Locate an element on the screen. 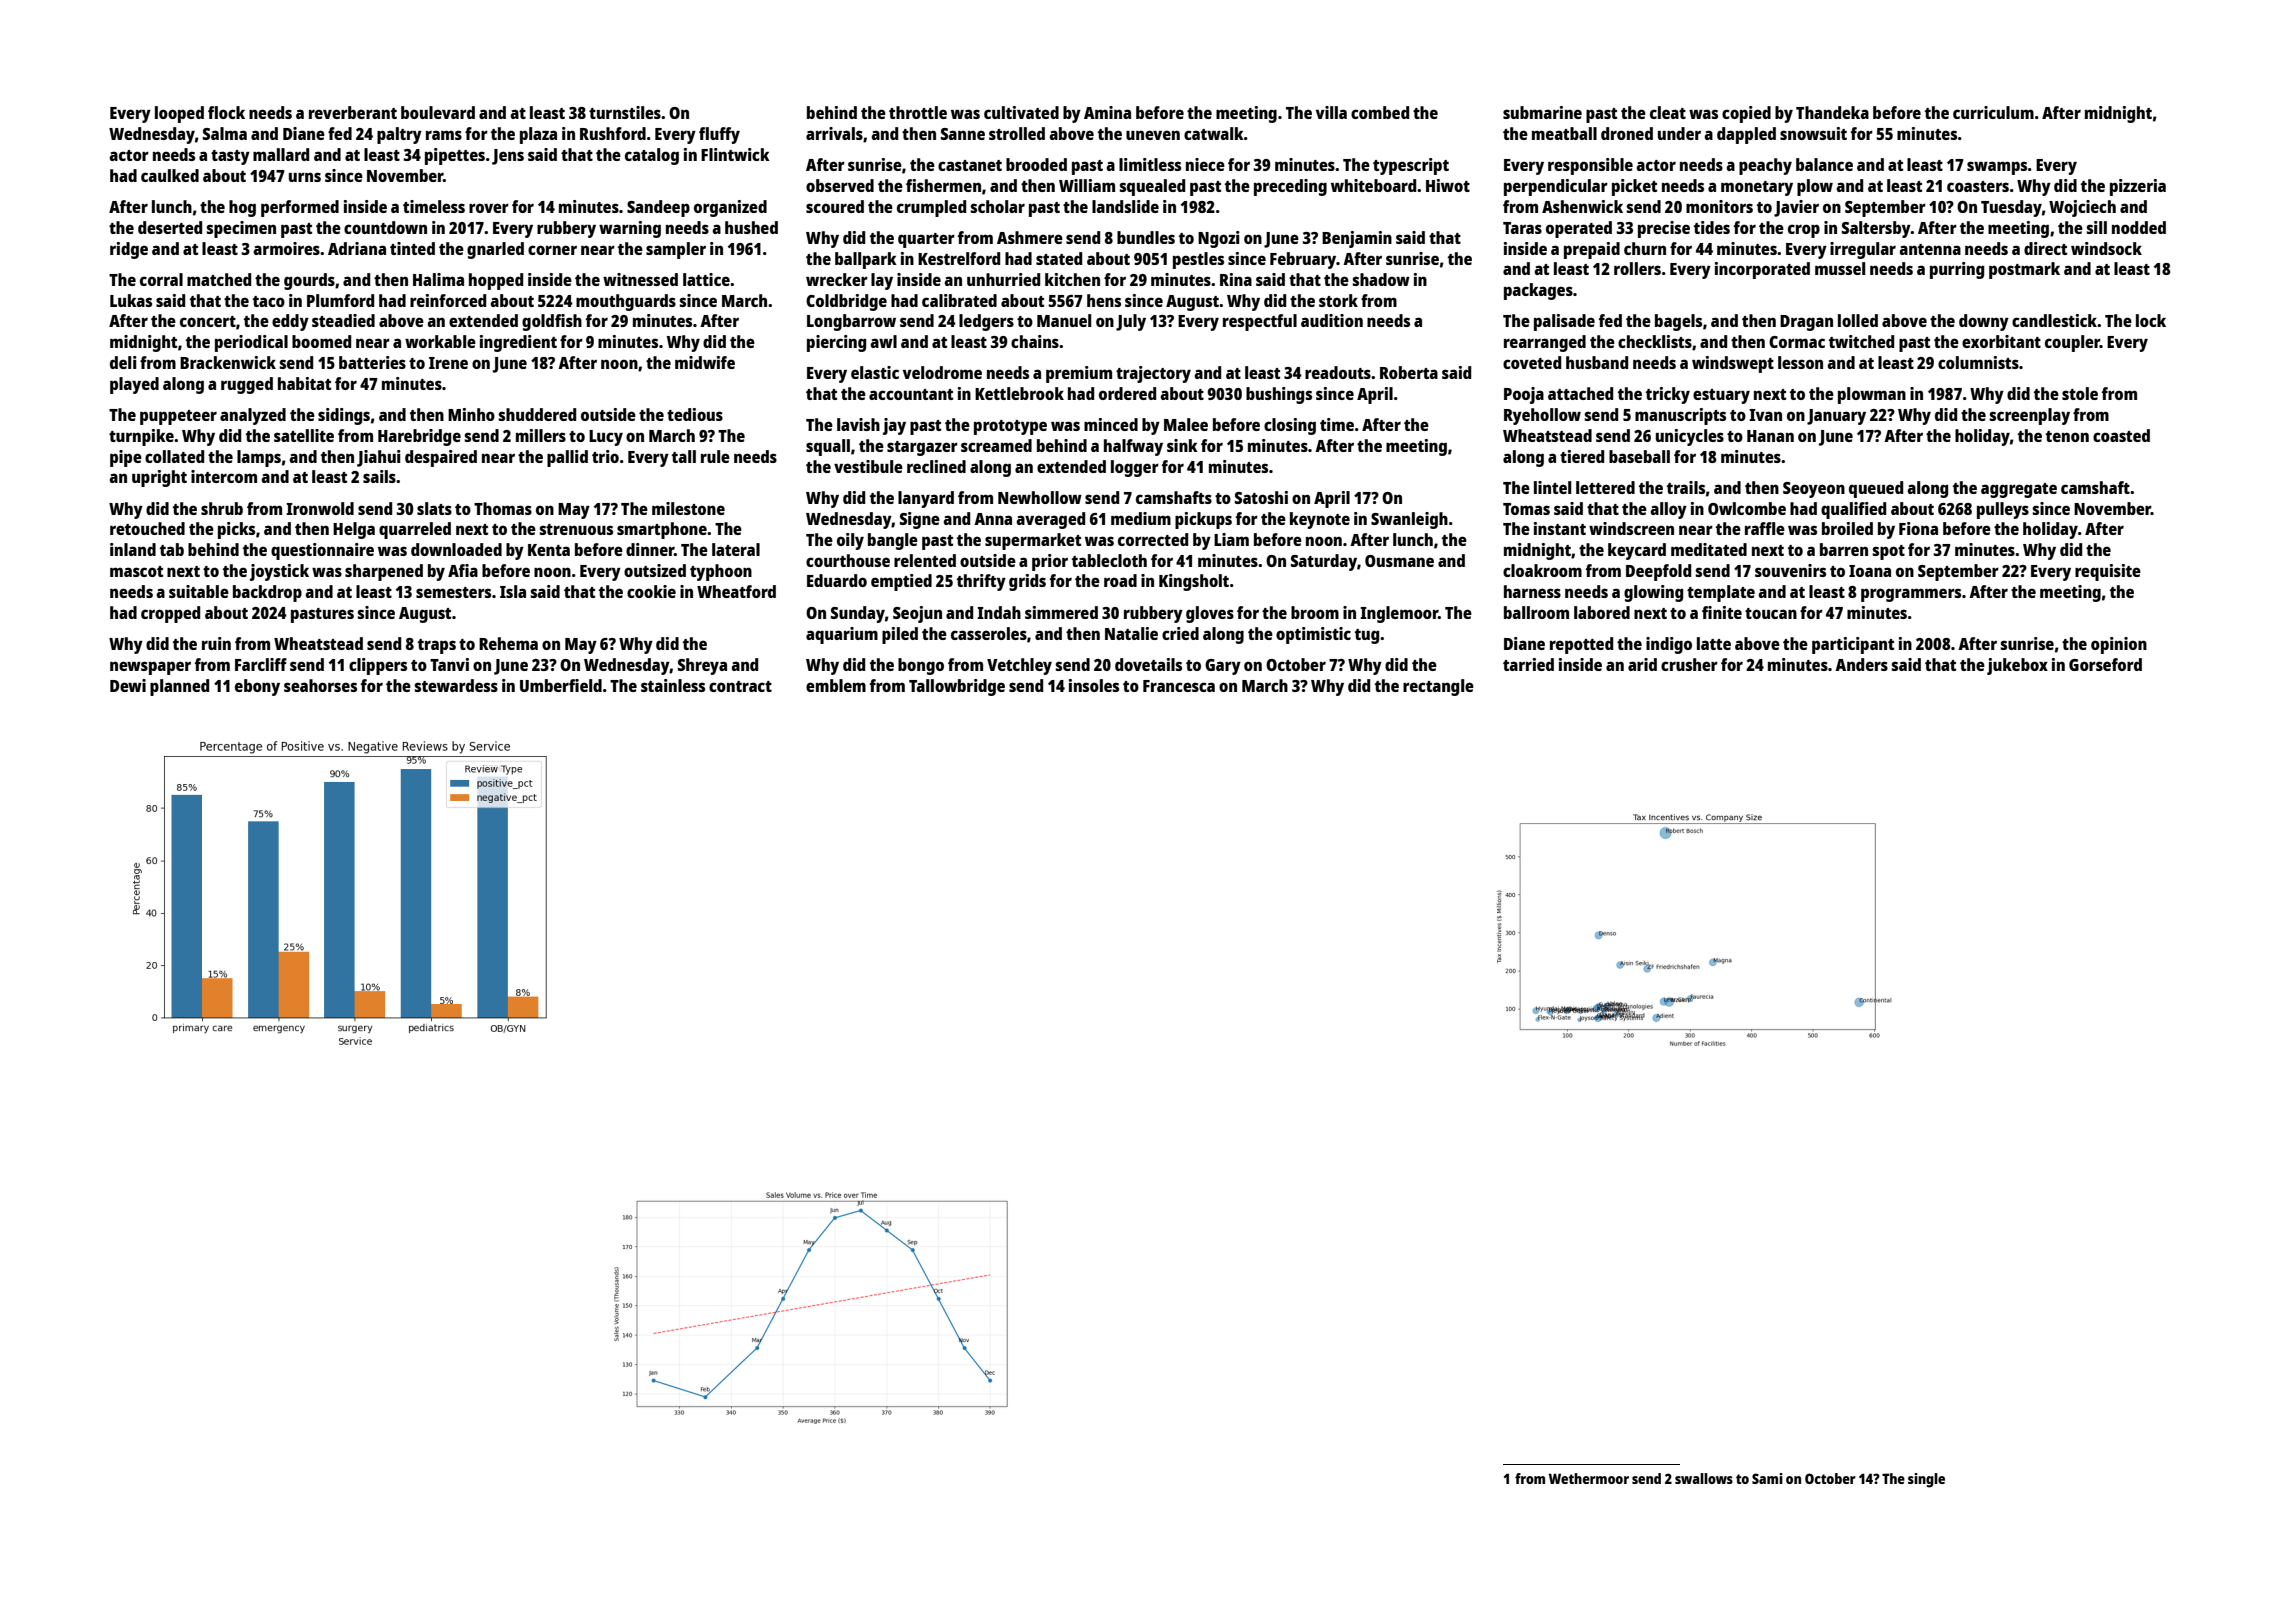 This screenshot has height=1614, width=2282. stewardess is located at coordinates (456, 685).
